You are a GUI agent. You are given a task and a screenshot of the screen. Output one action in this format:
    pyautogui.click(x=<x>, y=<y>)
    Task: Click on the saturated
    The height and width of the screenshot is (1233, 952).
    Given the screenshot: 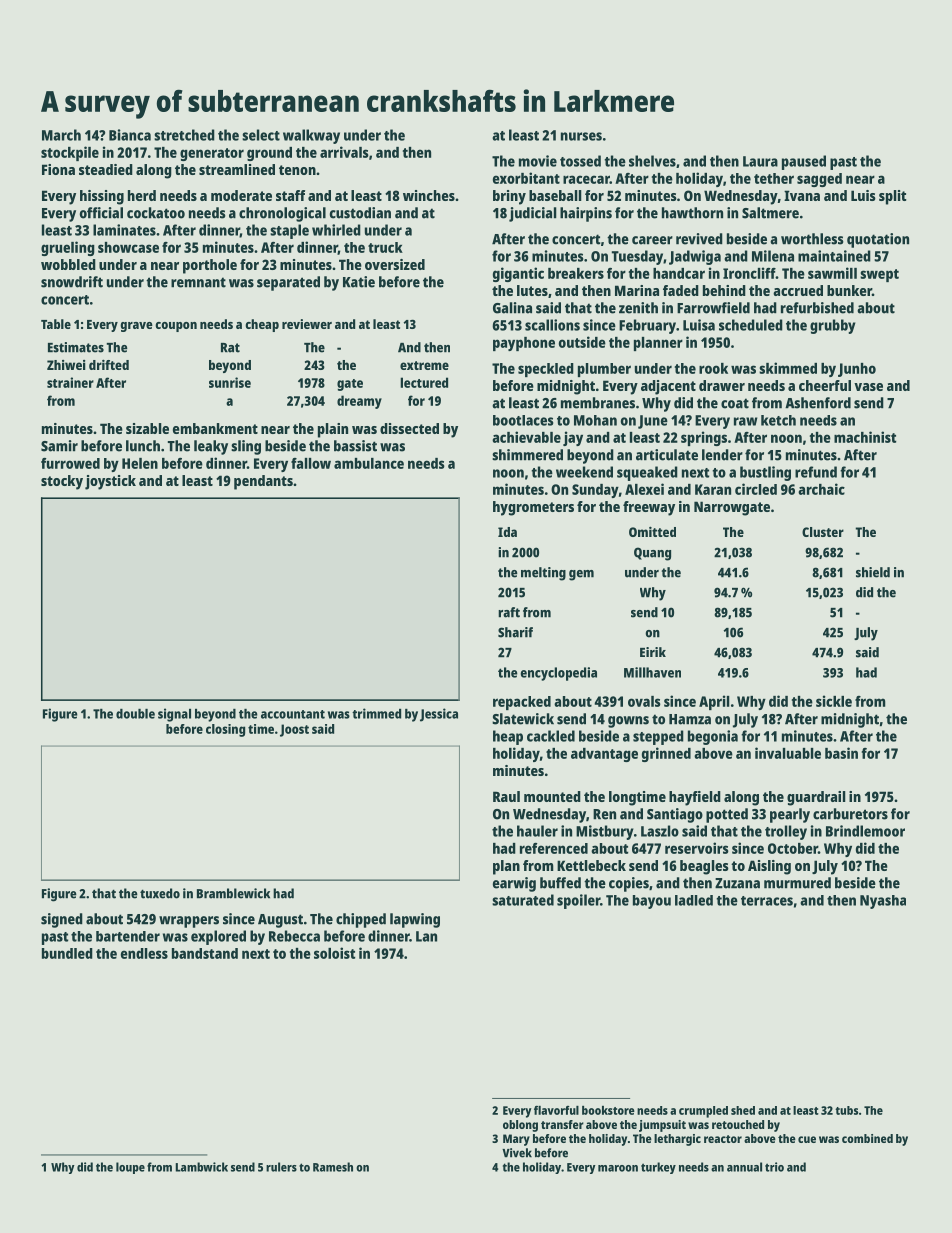 What is the action you would take?
    pyautogui.click(x=523, y=900)
